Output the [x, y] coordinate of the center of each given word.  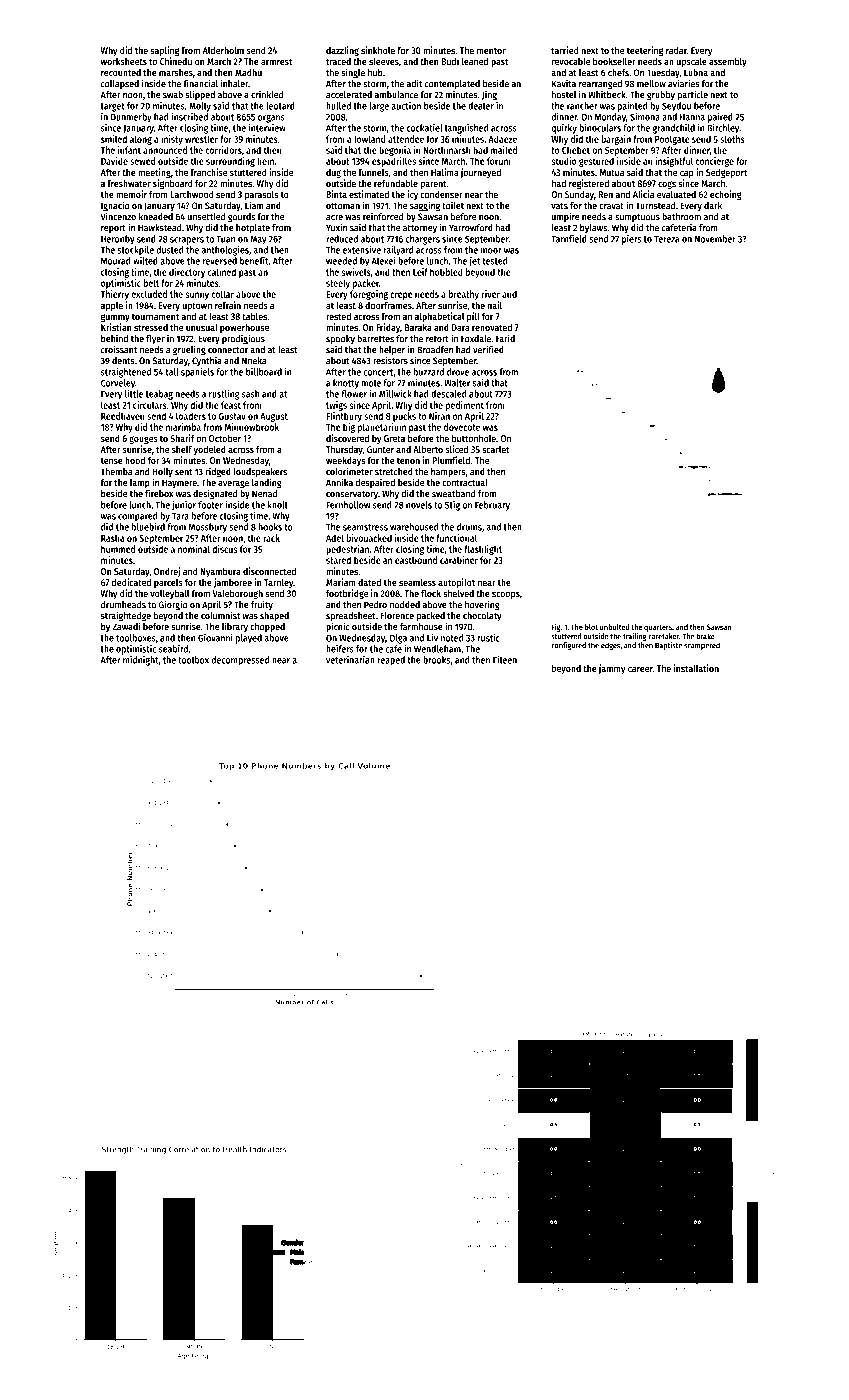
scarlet [496, 449]
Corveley [118, 384]
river [491, 294]
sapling [164, 51]
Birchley [723, 129]
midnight [141, 661]
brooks [437, 660]
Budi [450, 61]
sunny [197, 296]
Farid [505, 338]
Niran [439, 416]
